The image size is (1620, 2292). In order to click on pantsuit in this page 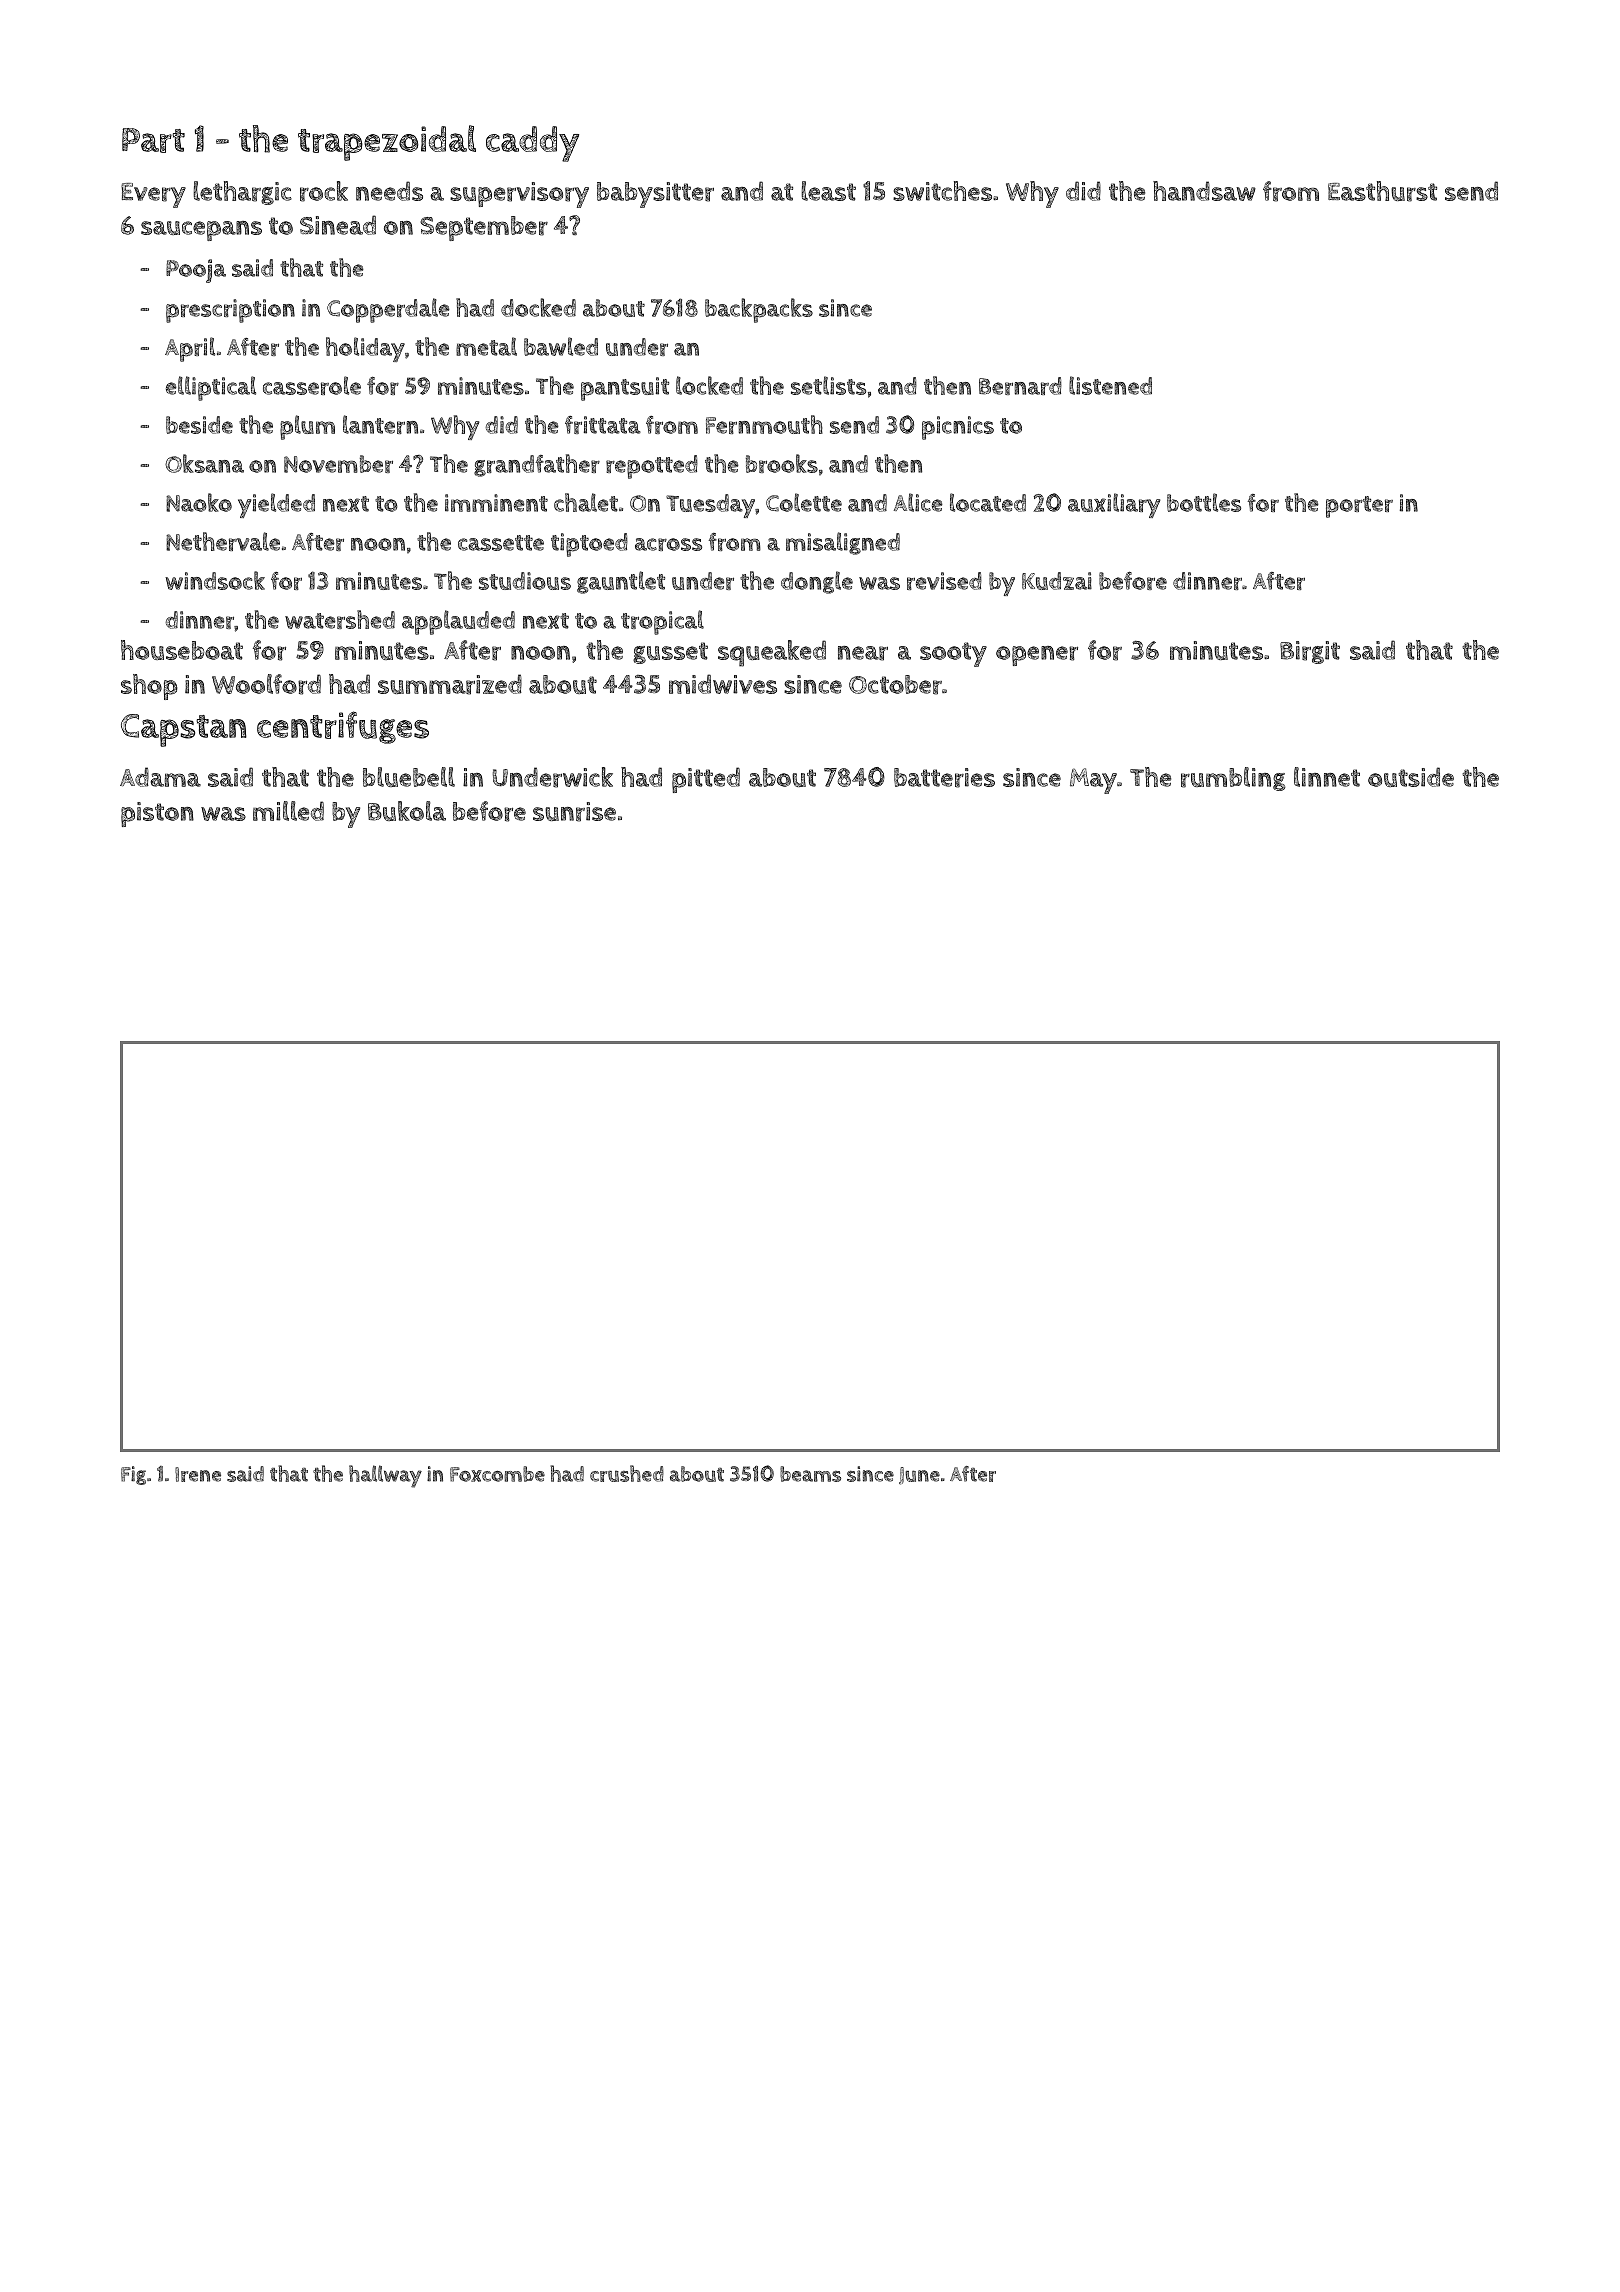, I will do `click(625, 389)`.
